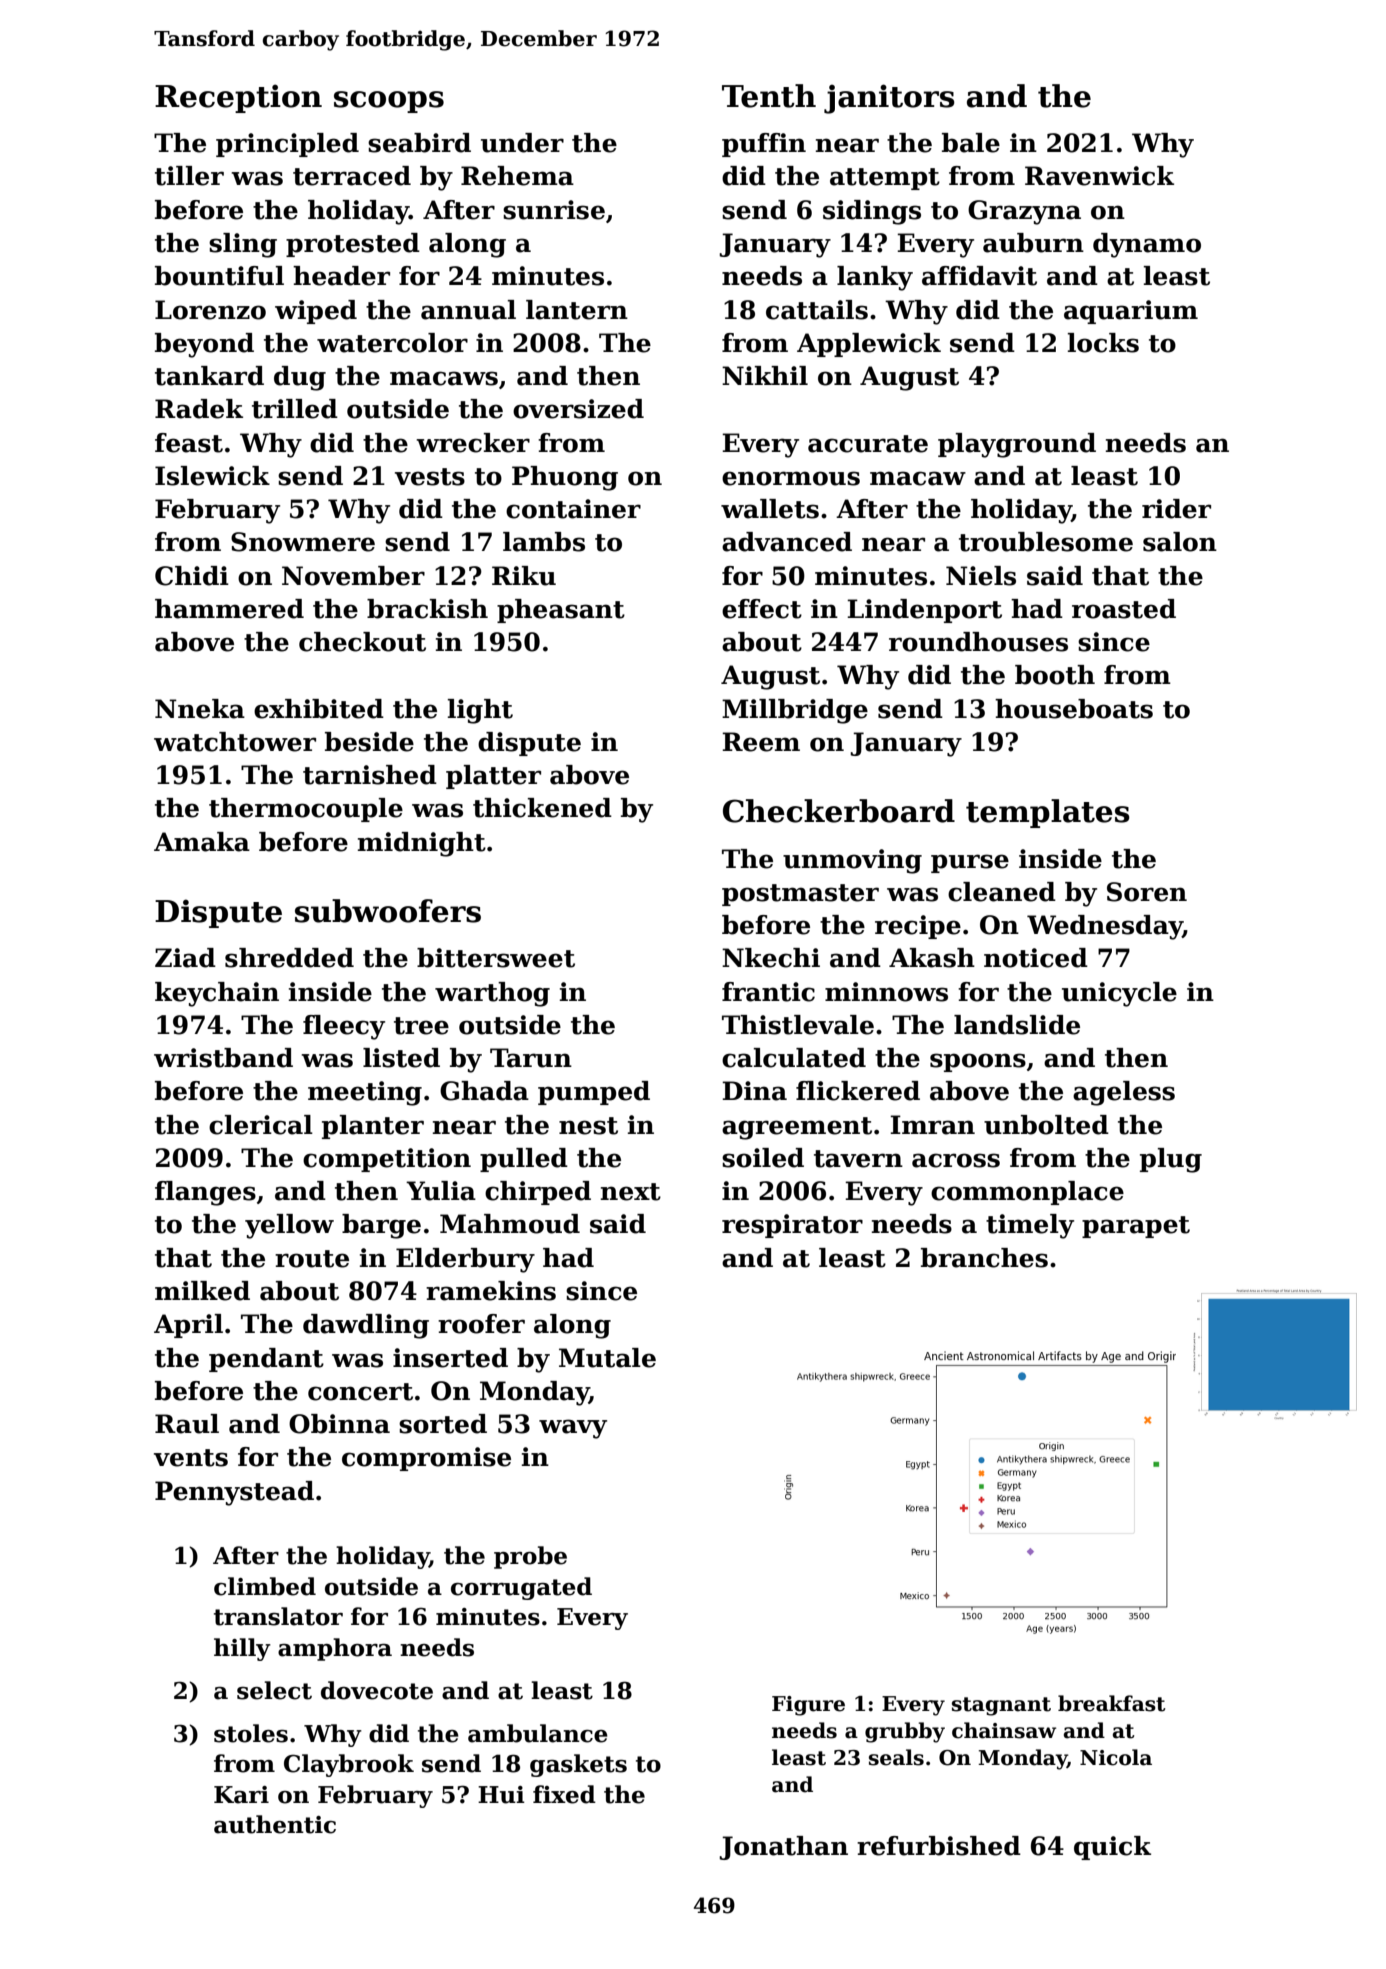 The width and height of the page is (1386, 1969). Describe the element at coordinates (366, 1326) in the page. I see `dawdling` at that location.
